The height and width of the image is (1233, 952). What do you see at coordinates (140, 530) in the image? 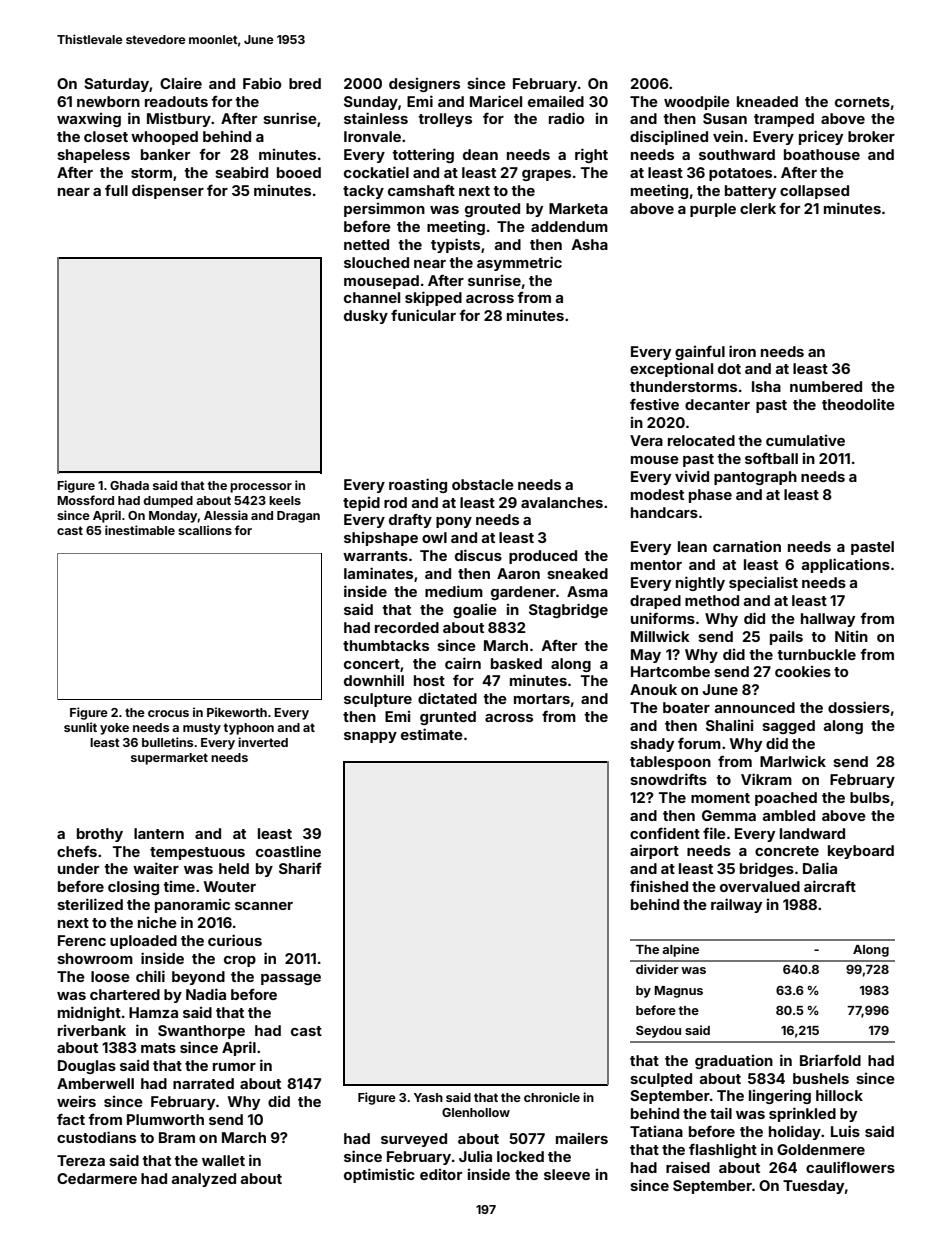
I see `inestimable` at bounding box center [140, 530].
